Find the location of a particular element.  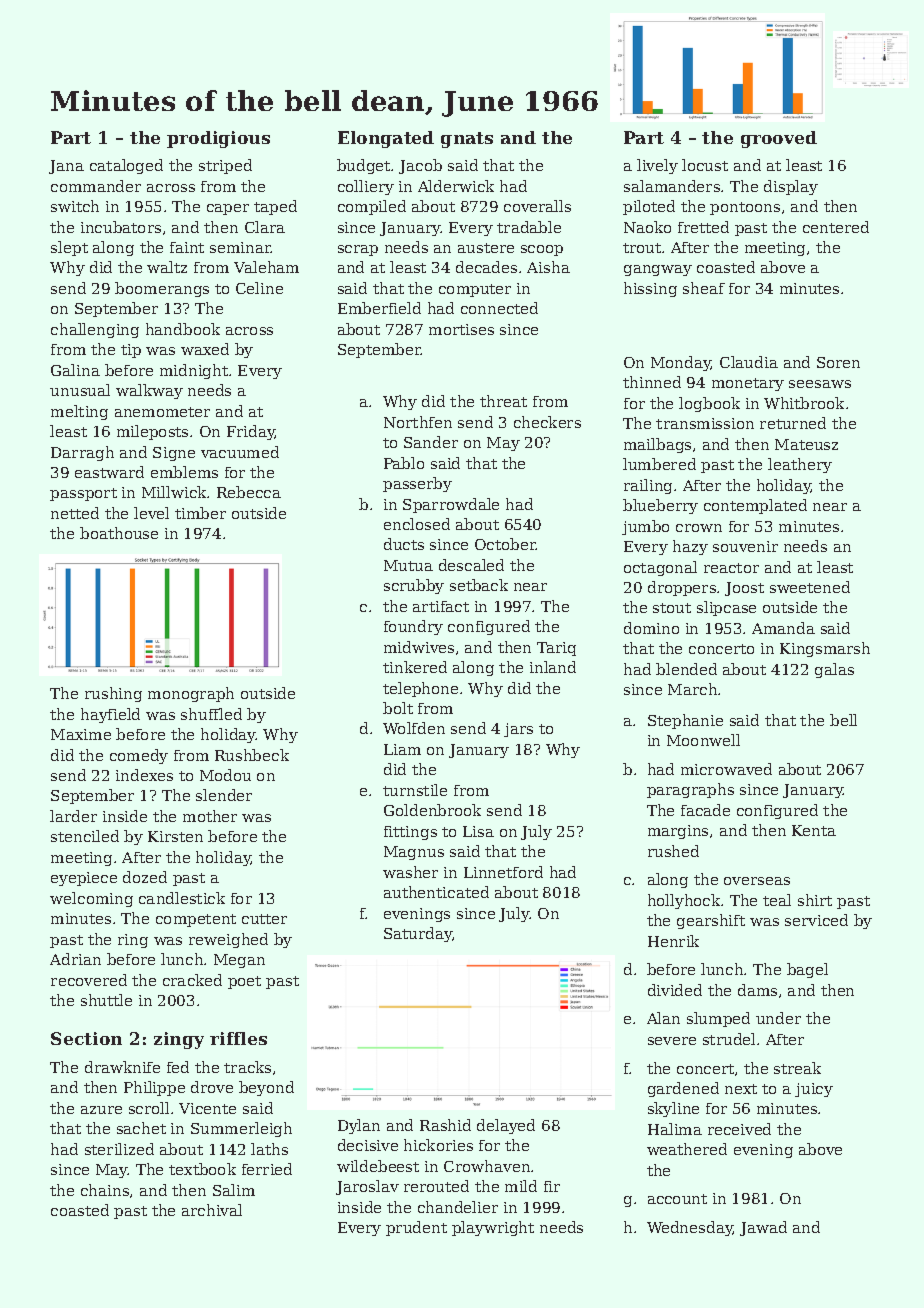

scoop is located at coordinates (542, 250).
